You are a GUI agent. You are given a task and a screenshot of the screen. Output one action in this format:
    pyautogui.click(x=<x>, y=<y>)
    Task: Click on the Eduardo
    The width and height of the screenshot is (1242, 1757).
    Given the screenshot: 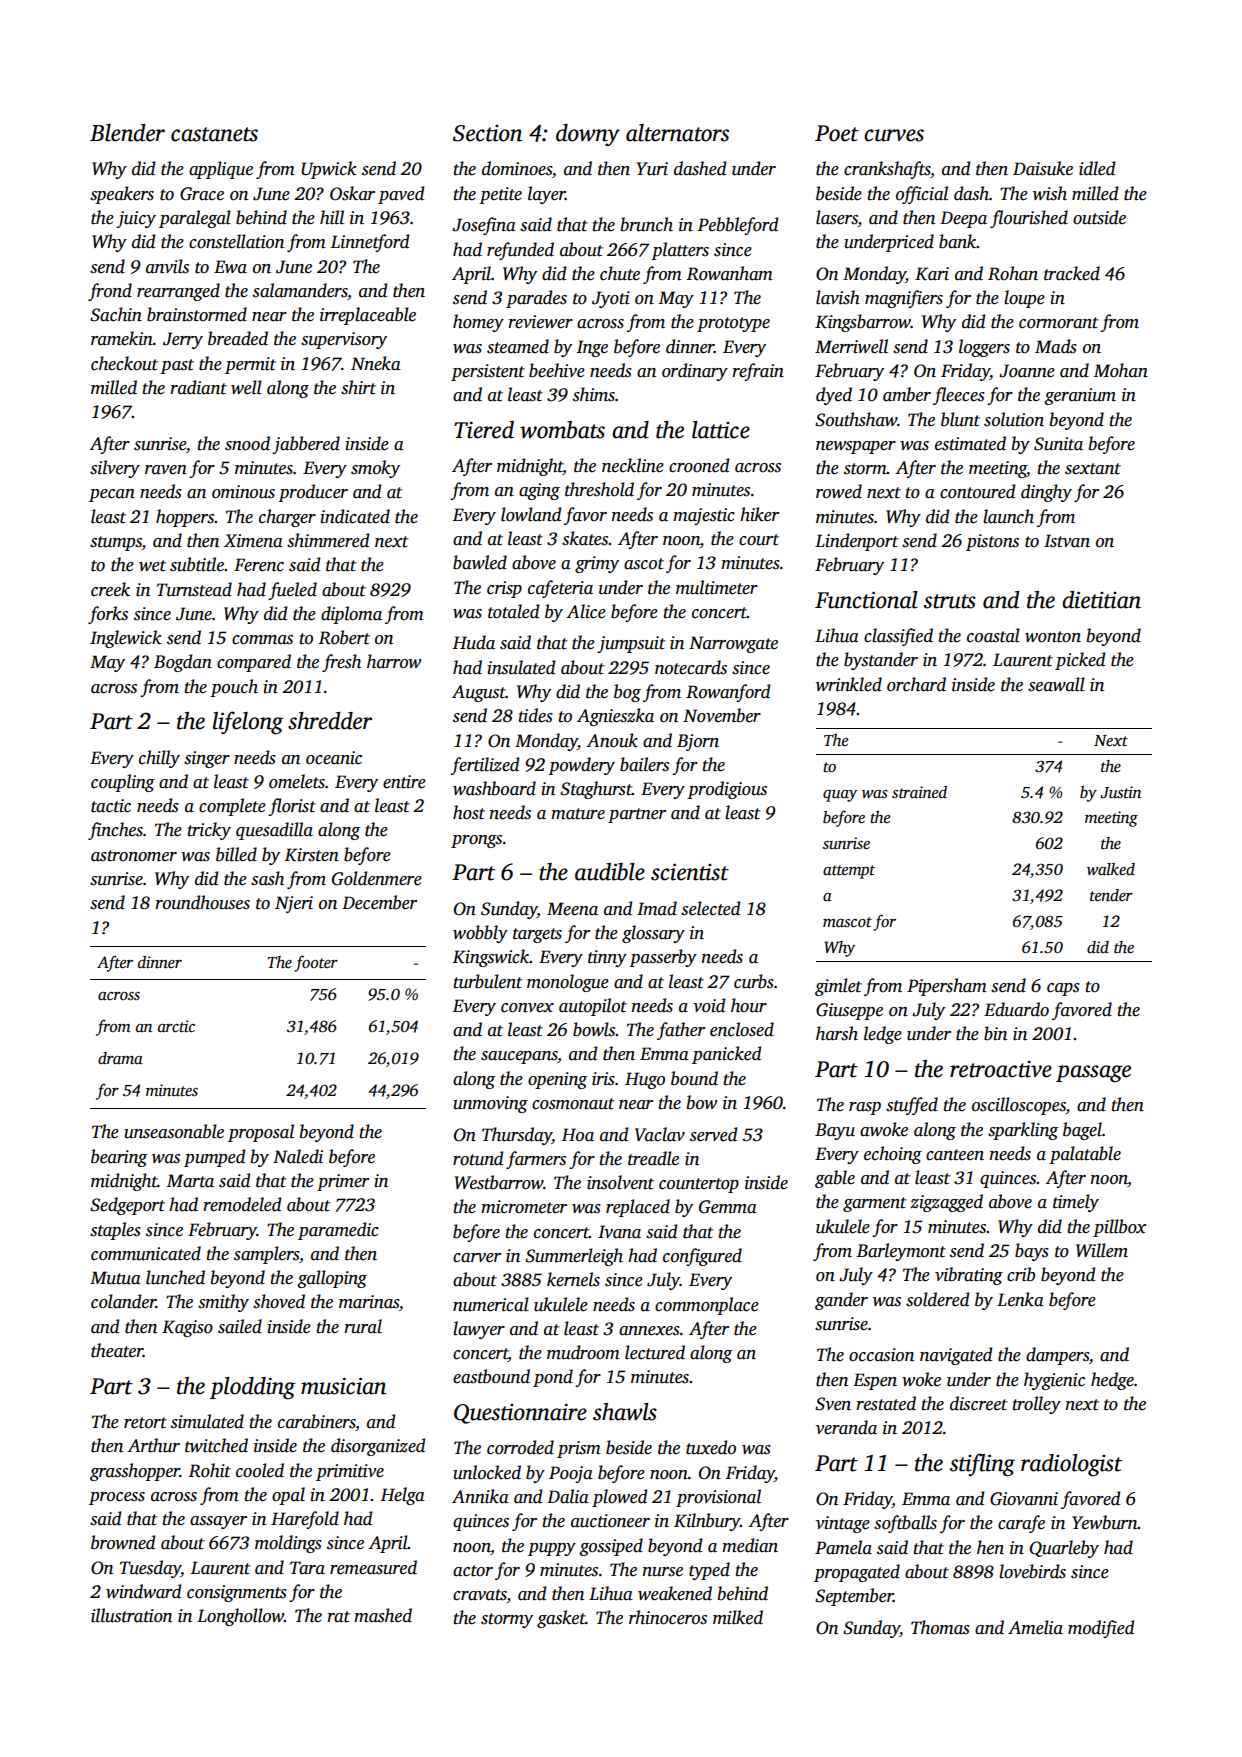 What is the action you would take?
    pyautogui.click(x=1016, y=1009)
